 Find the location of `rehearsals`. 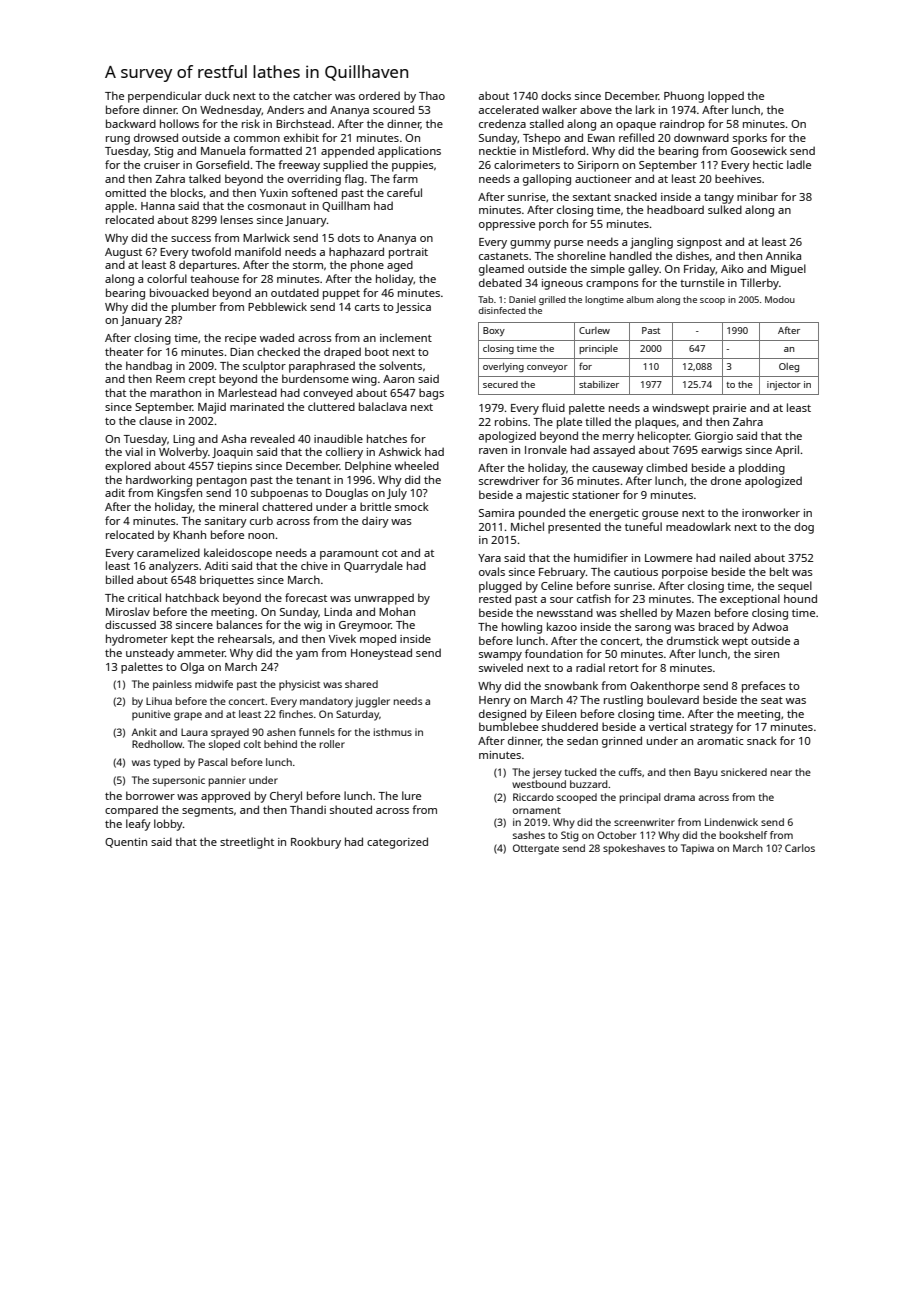

rehearsals is located at coordinates (245, 638).
